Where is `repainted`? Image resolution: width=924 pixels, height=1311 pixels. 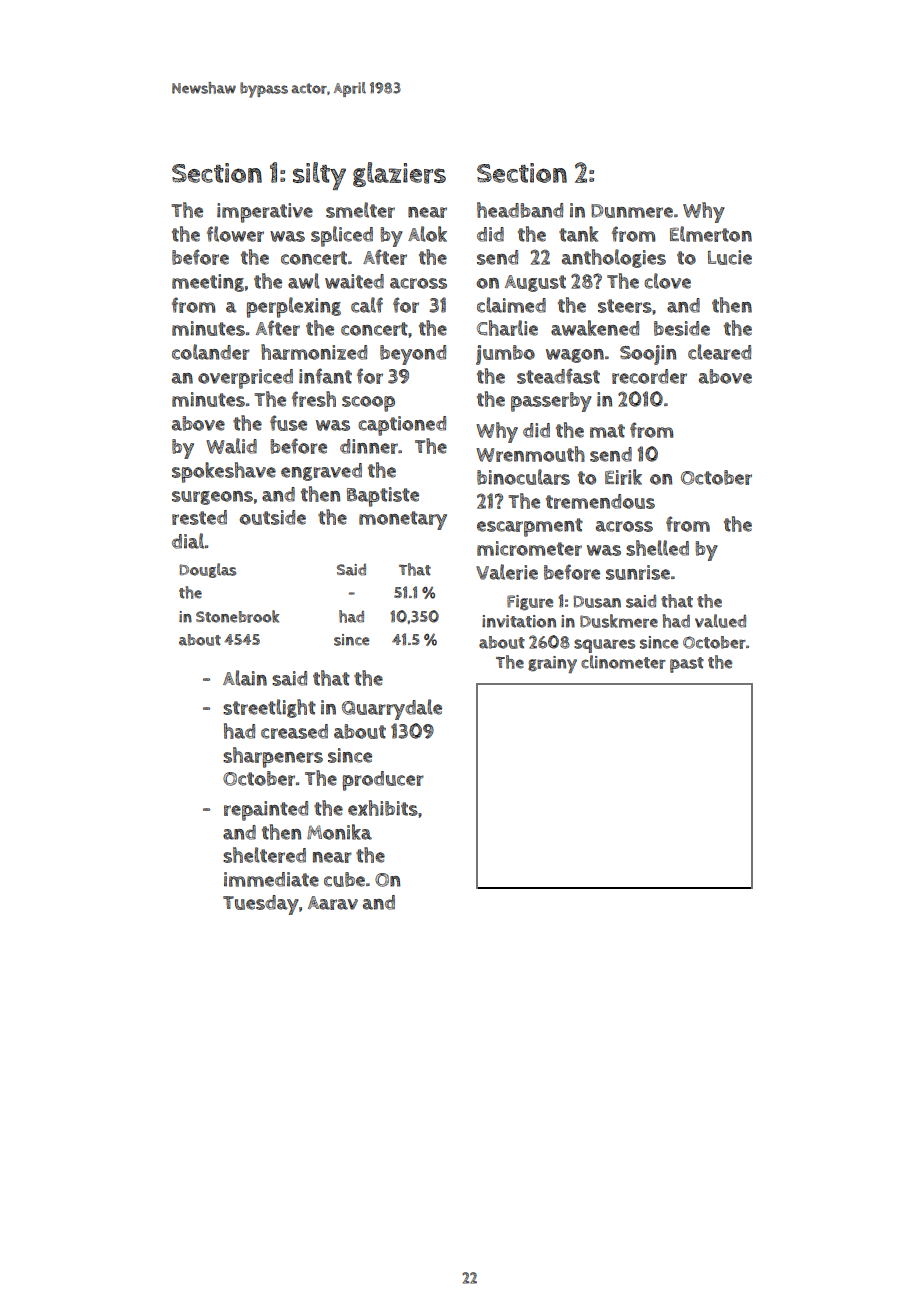
repainted is located at coordinates (266, 811).
